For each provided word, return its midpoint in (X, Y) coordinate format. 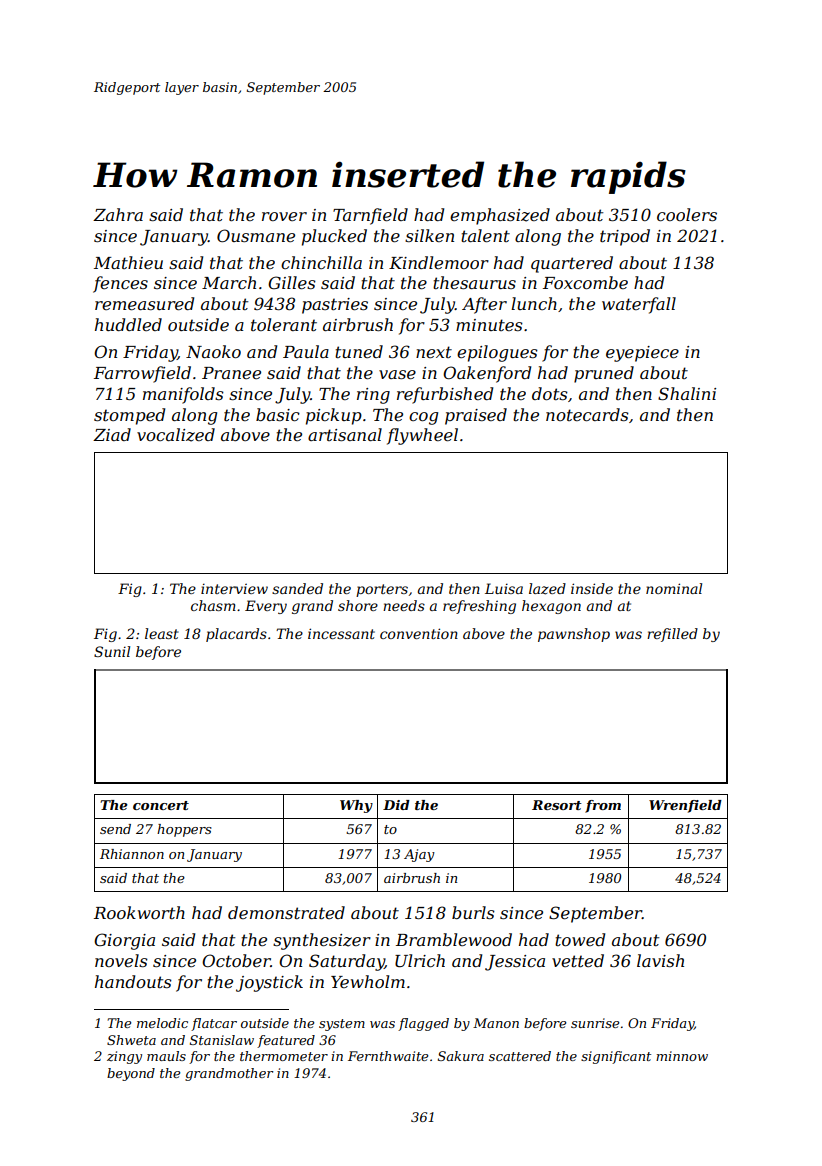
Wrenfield (685, 806)
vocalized (176, 435)
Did (396, 805)
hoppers (184, 830)
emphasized (500, 216)
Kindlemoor (439, 262)
